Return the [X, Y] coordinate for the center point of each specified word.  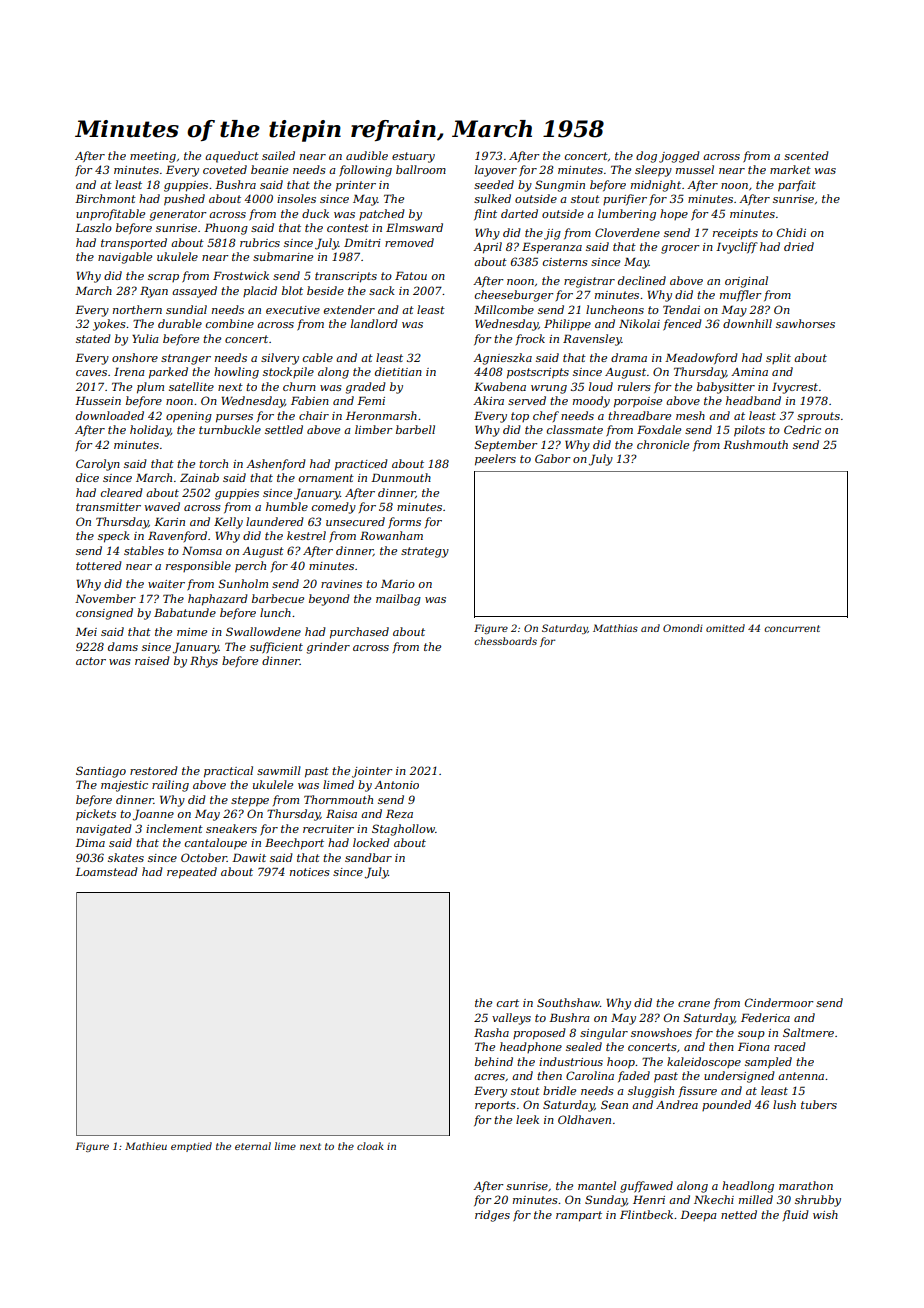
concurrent [792, 628]
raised [152, 660]
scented [806, 155]
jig [552, 234]
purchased [359, 633]
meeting [153, 157]
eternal [253, 1146]
